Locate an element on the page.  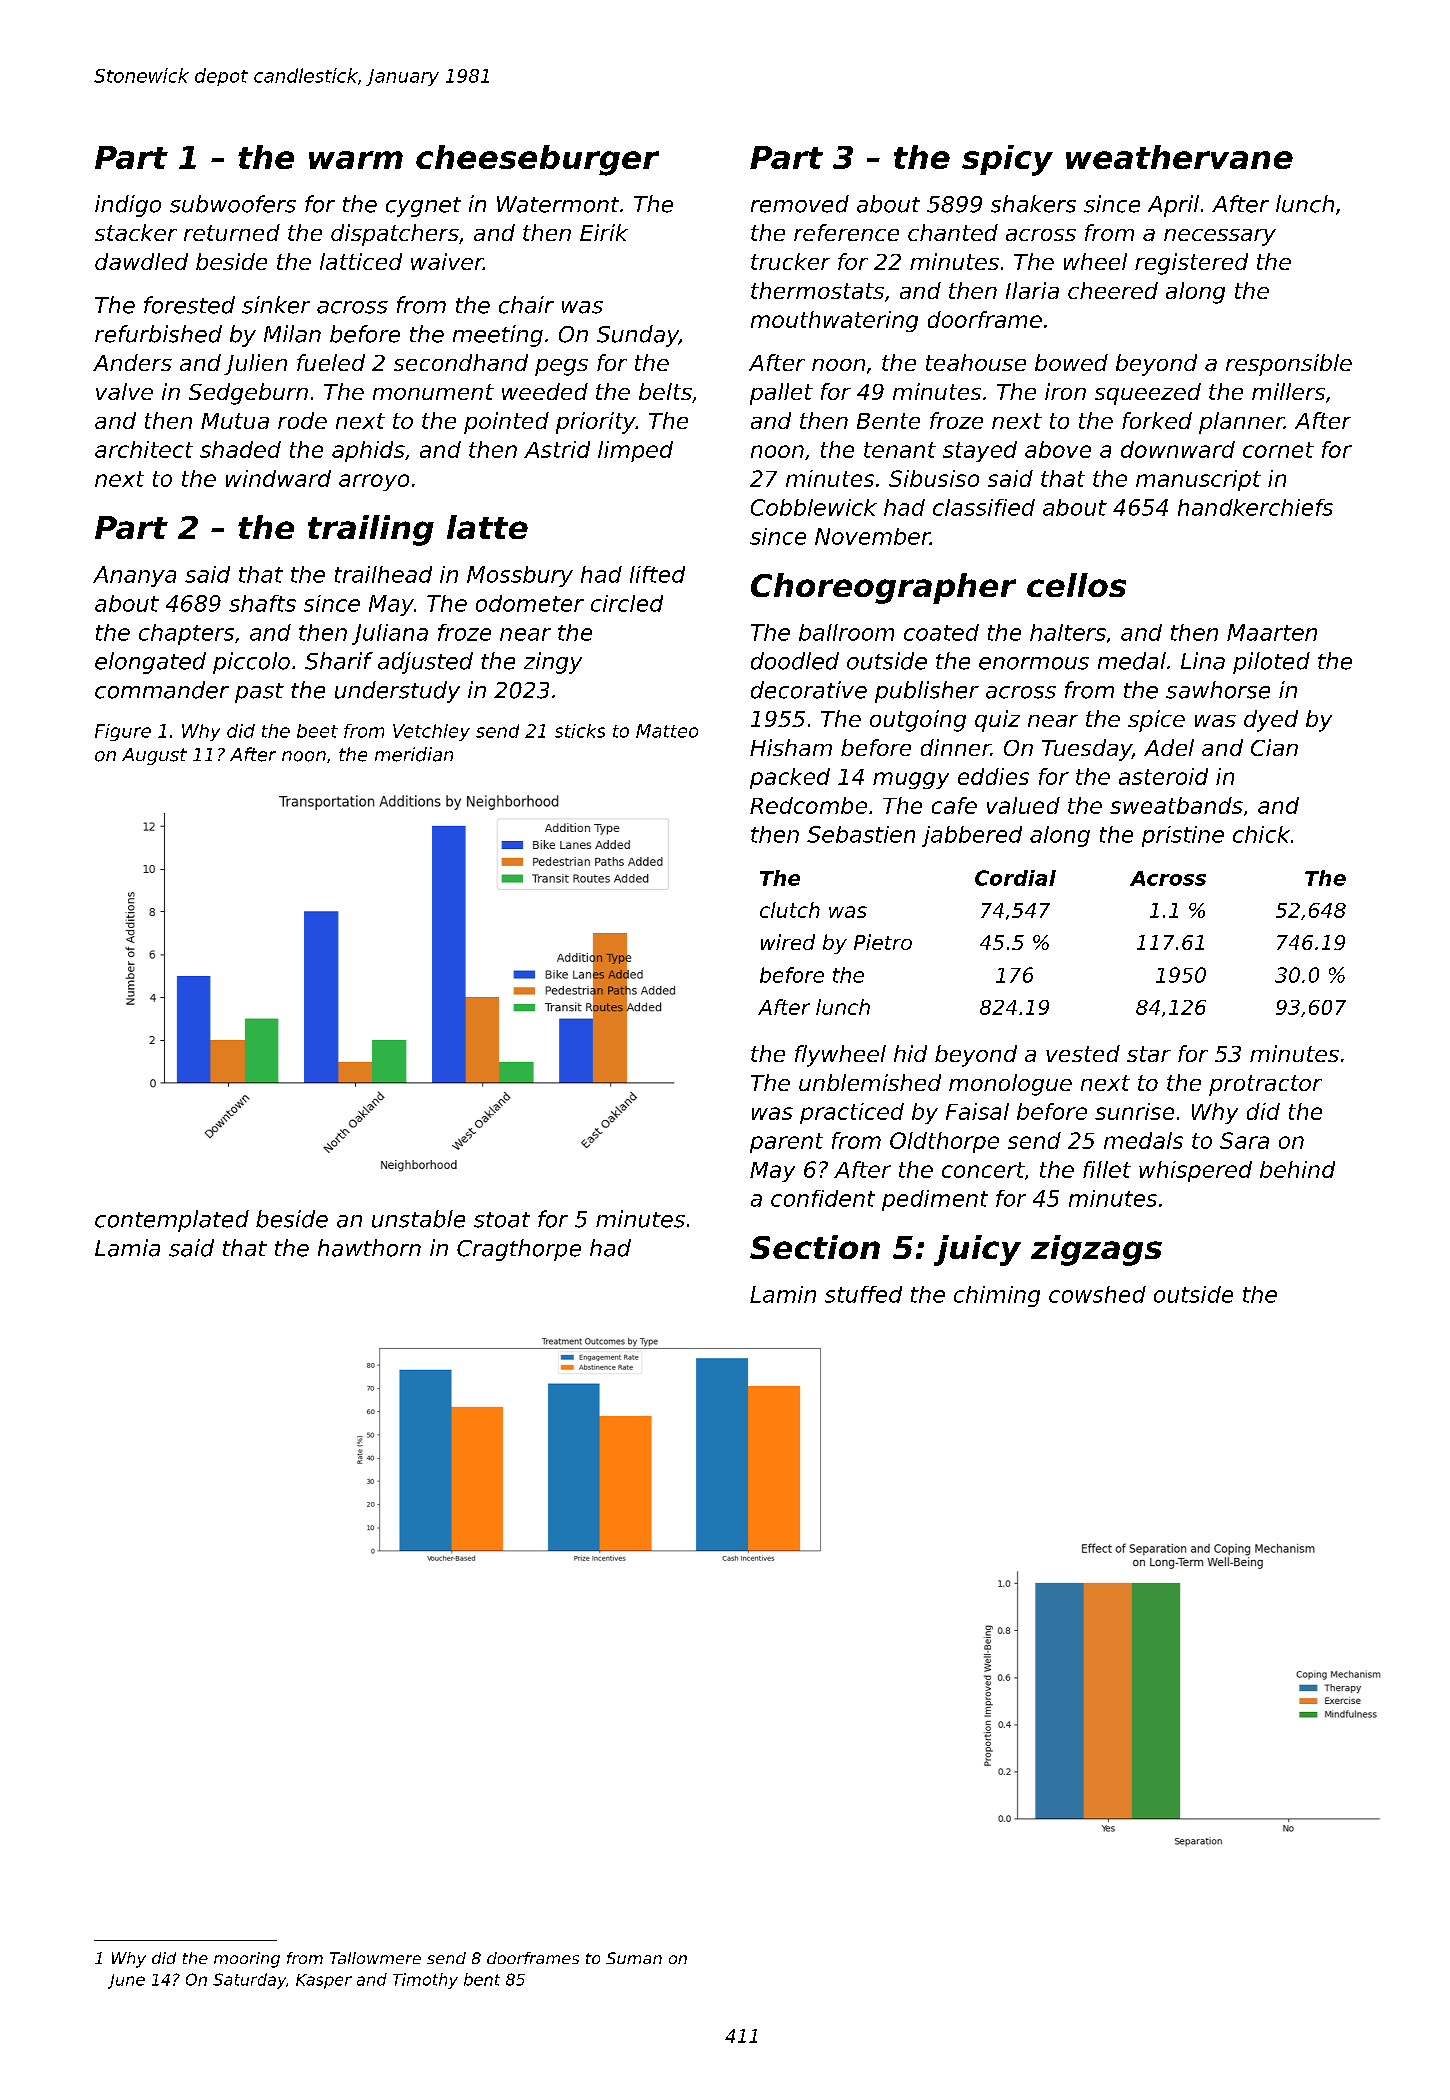
thermostats is located at coordinates (817, 290).
